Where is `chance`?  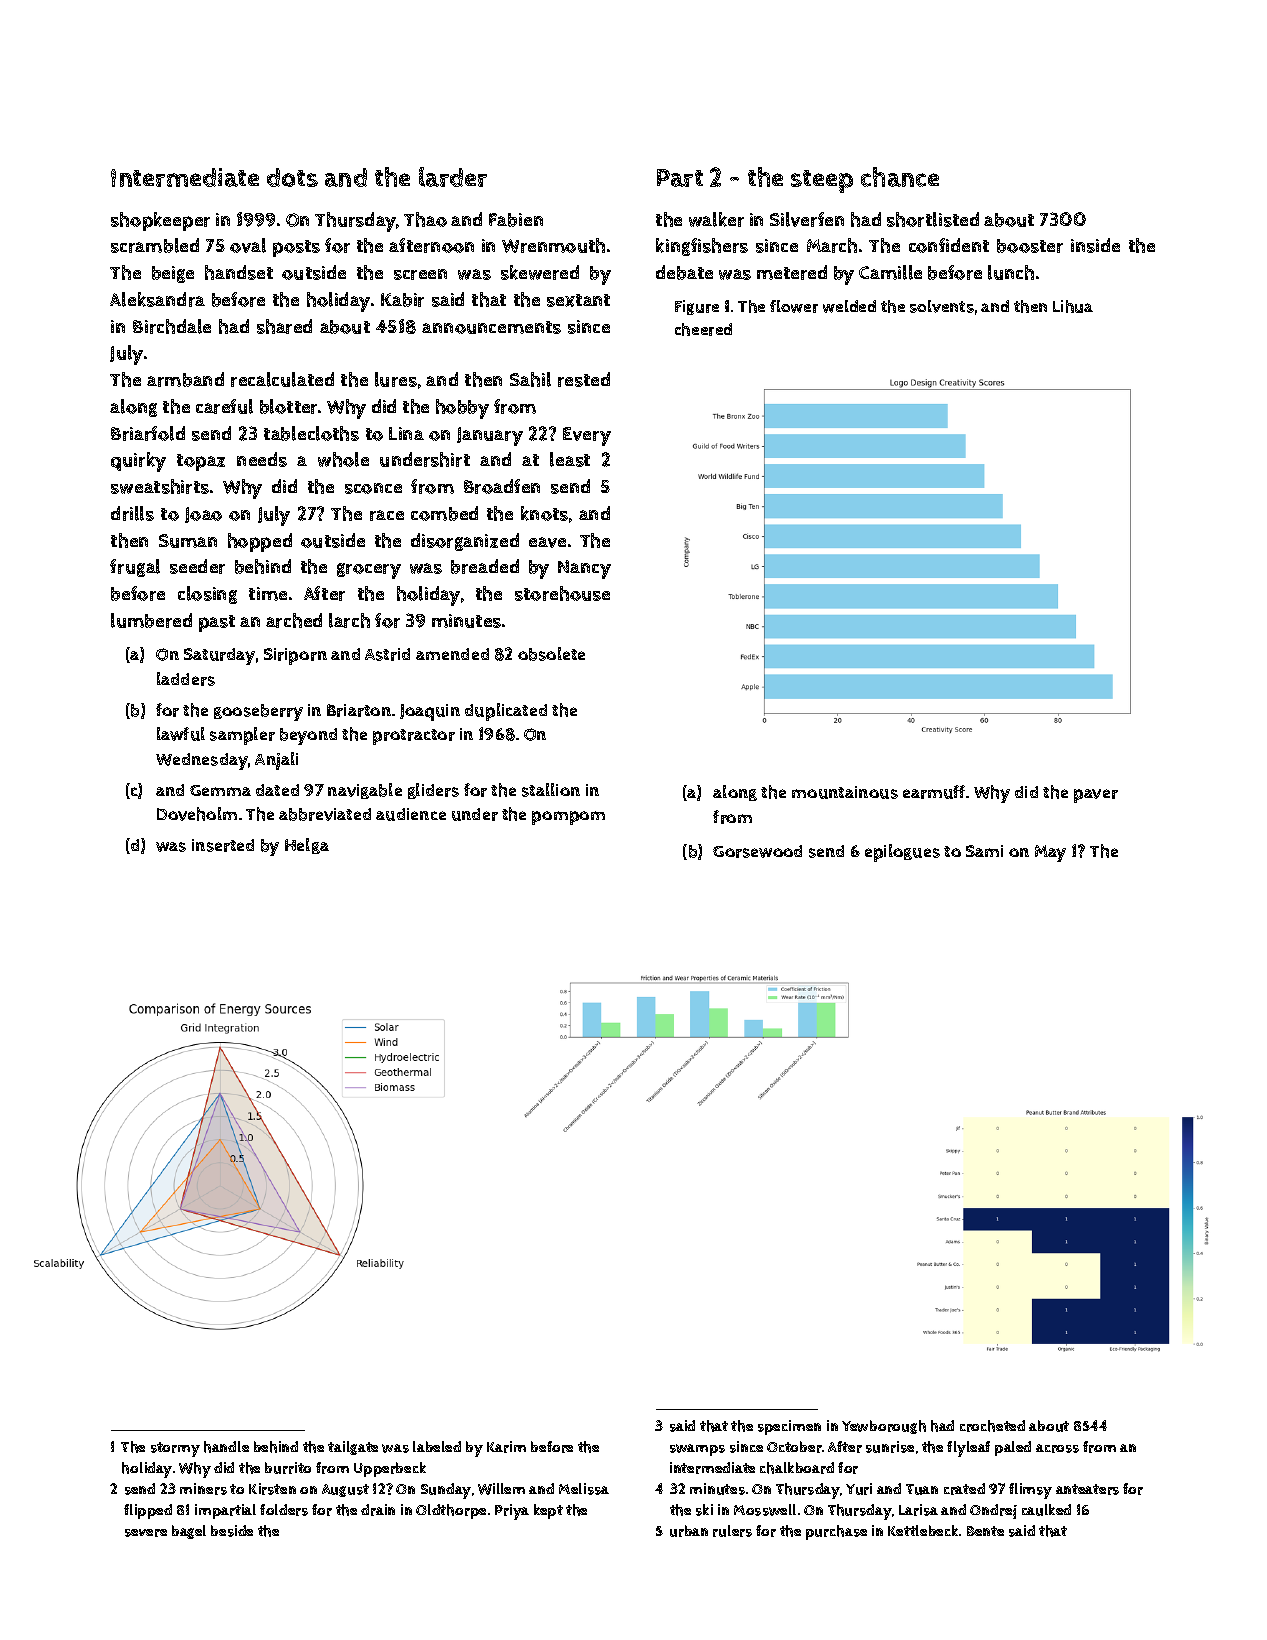 chance is located at coordinates (900, 177).
